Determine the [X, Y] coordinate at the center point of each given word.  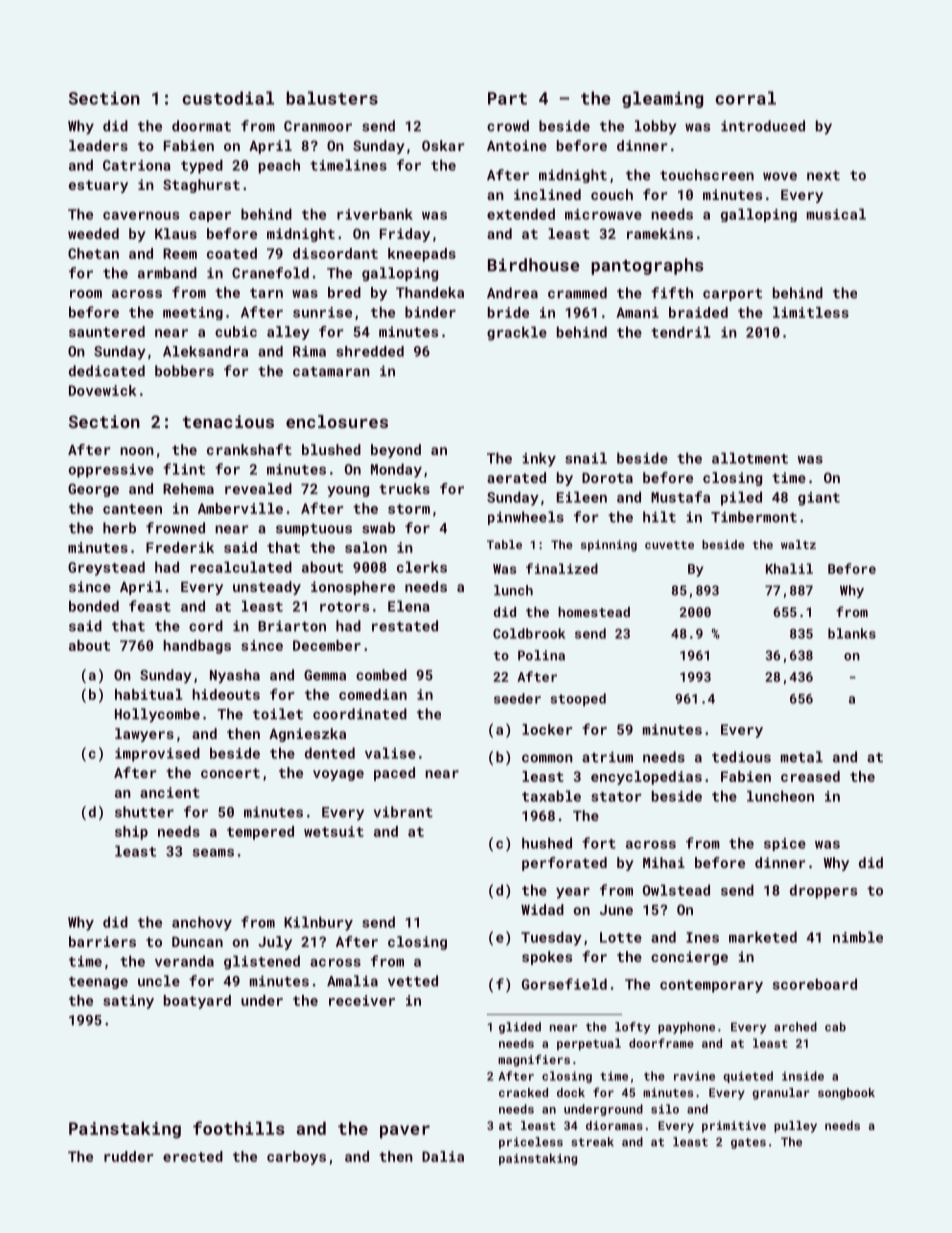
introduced [763, 126]
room [86, 294]
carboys [296, 1158]
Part [507, 98]
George [93, 490]
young [348, 491]
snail [586, 458]
